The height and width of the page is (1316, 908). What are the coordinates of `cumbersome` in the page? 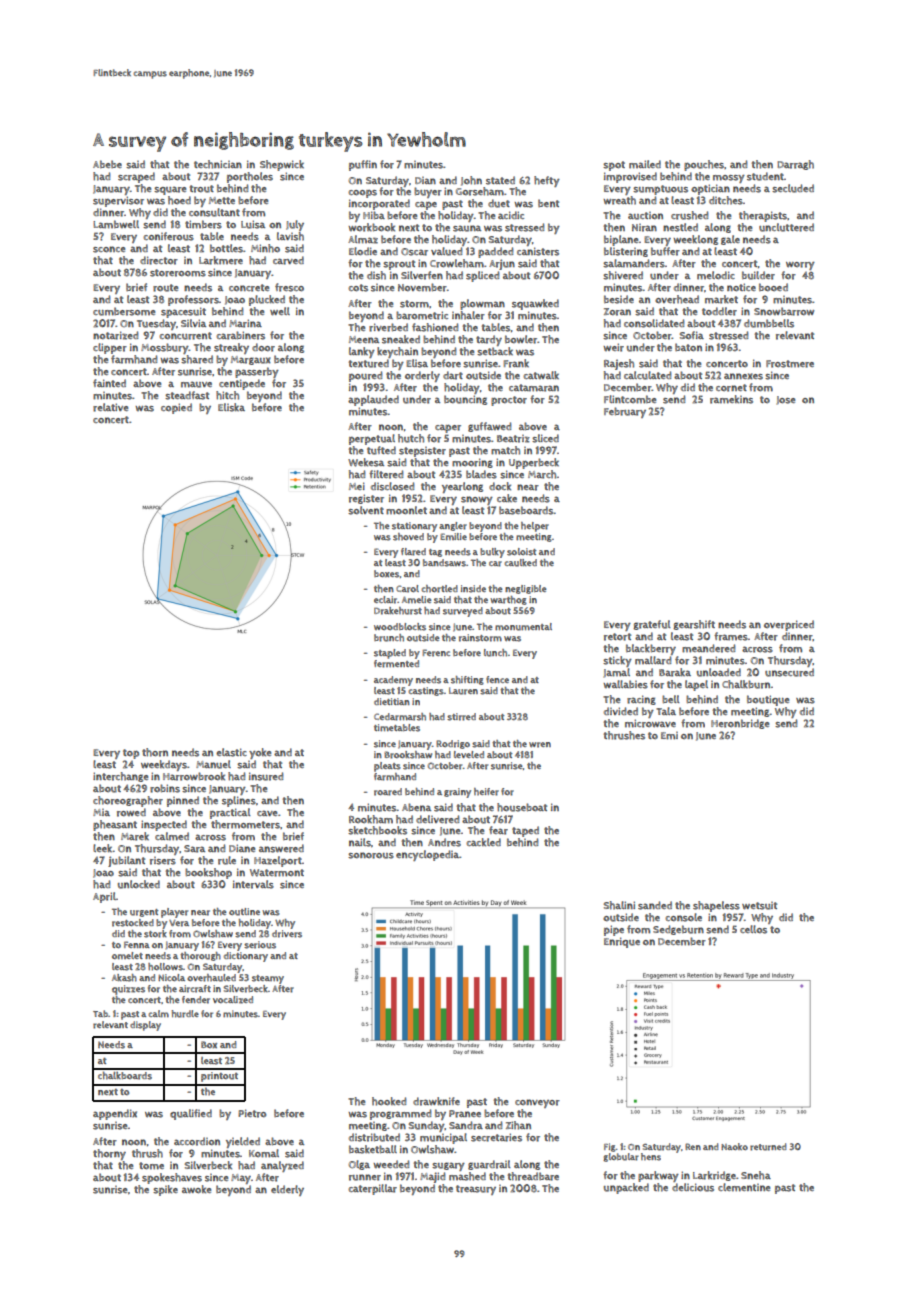 It's located at (124, 311).
